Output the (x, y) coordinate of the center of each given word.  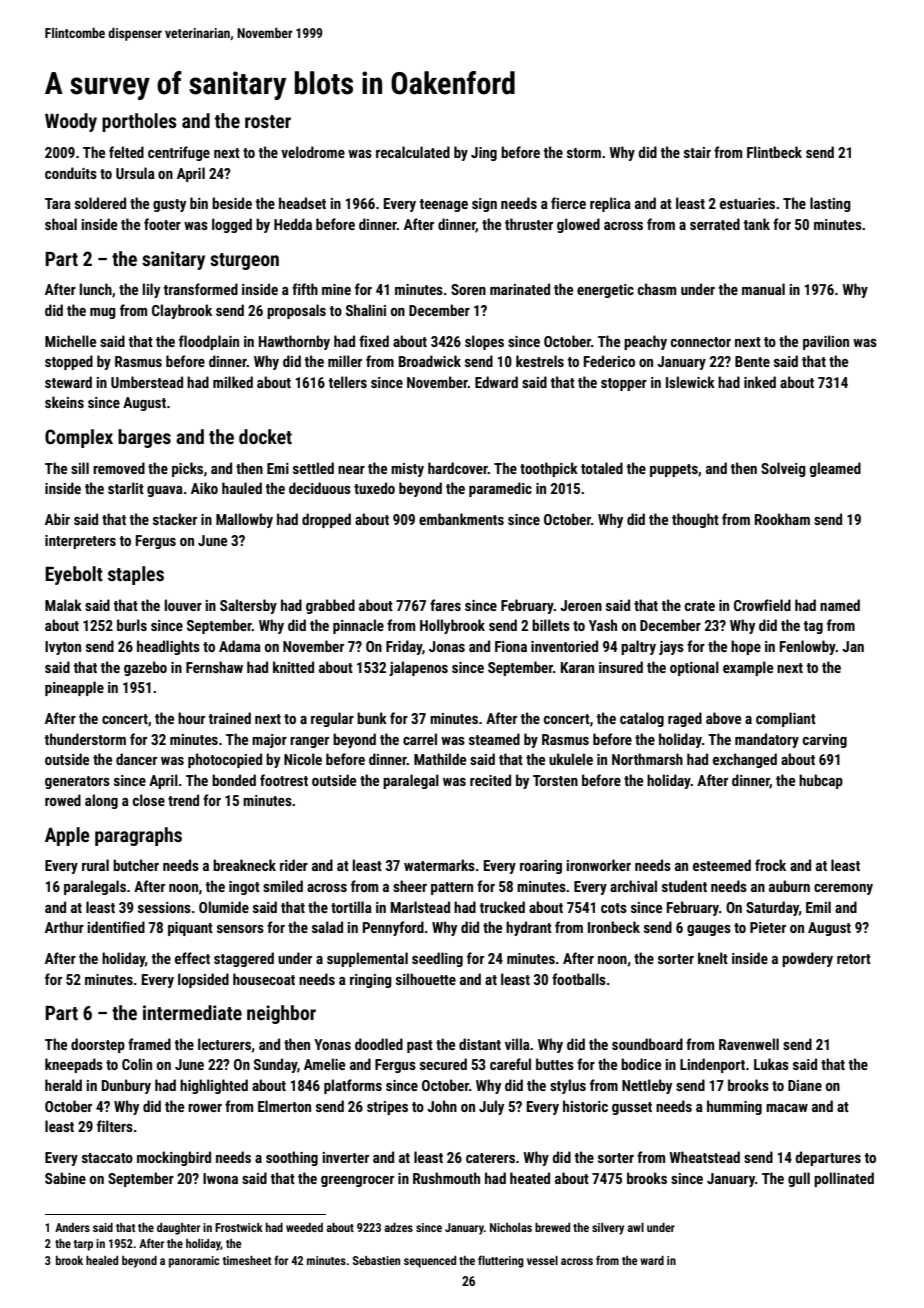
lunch (96, 289)
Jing (484, 154)
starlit (126, 488)
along (101, 801)
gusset (632, 1108)
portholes (139, 122)
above (723, 718)
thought (695, 520)
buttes (555, 1064)
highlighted (214, 1086)
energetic (605, 291)
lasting (830, 204)
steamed (494, 739)
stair (697, 152)
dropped (326, 520)
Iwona (220, 1178)
